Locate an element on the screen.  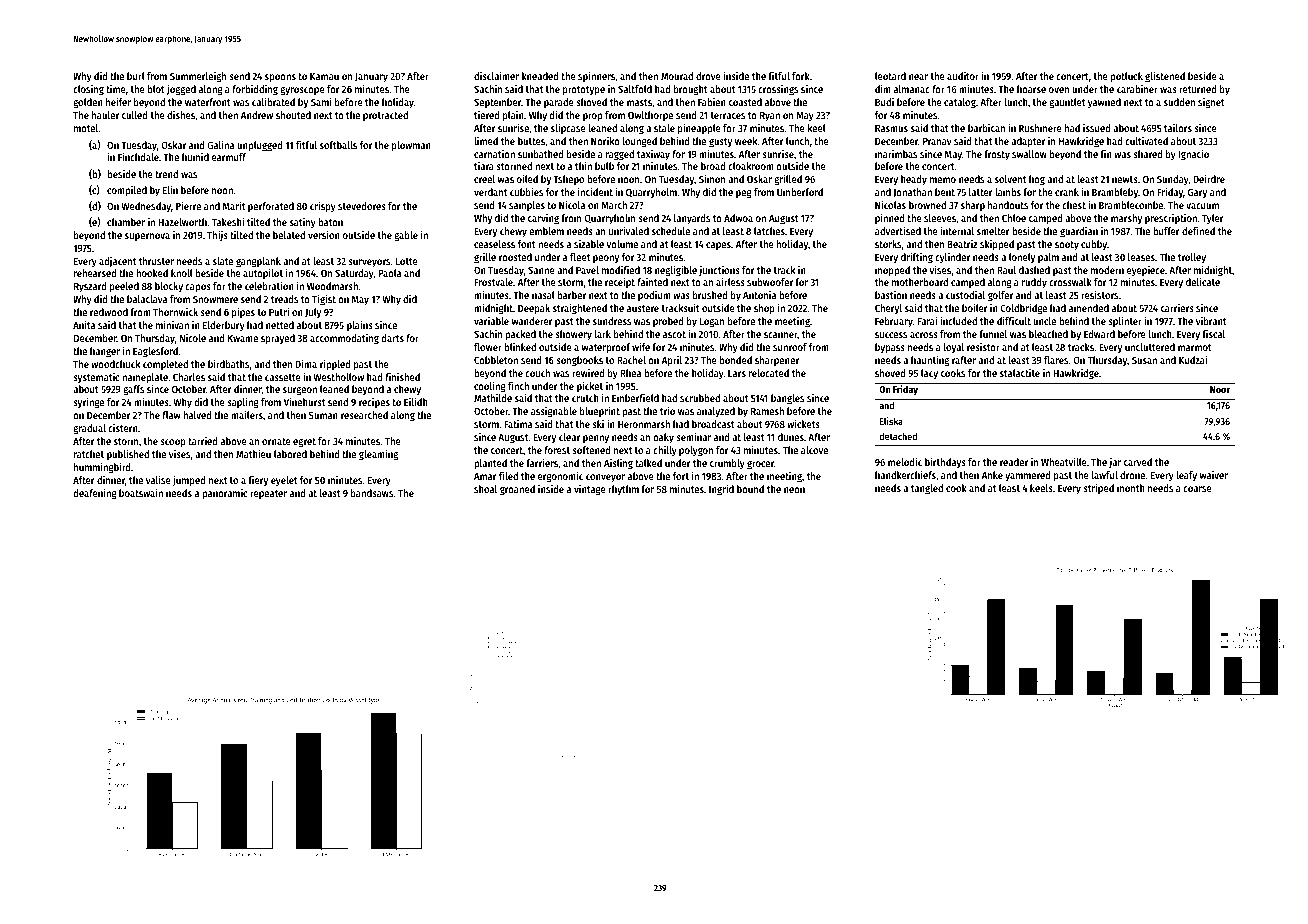
bonded is located at coordinates (735, 360).
